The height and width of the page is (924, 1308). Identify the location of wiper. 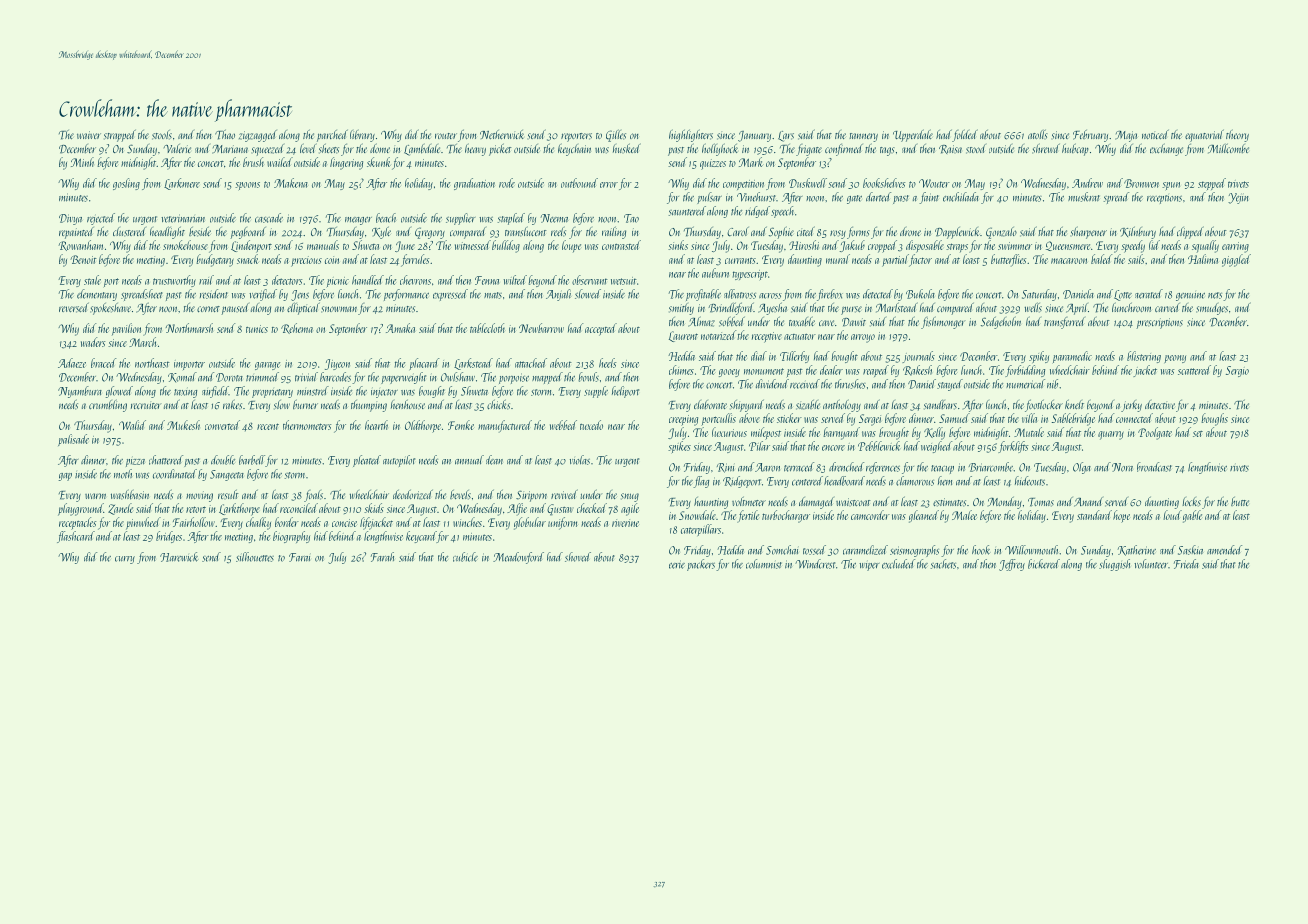
(869, 565).
